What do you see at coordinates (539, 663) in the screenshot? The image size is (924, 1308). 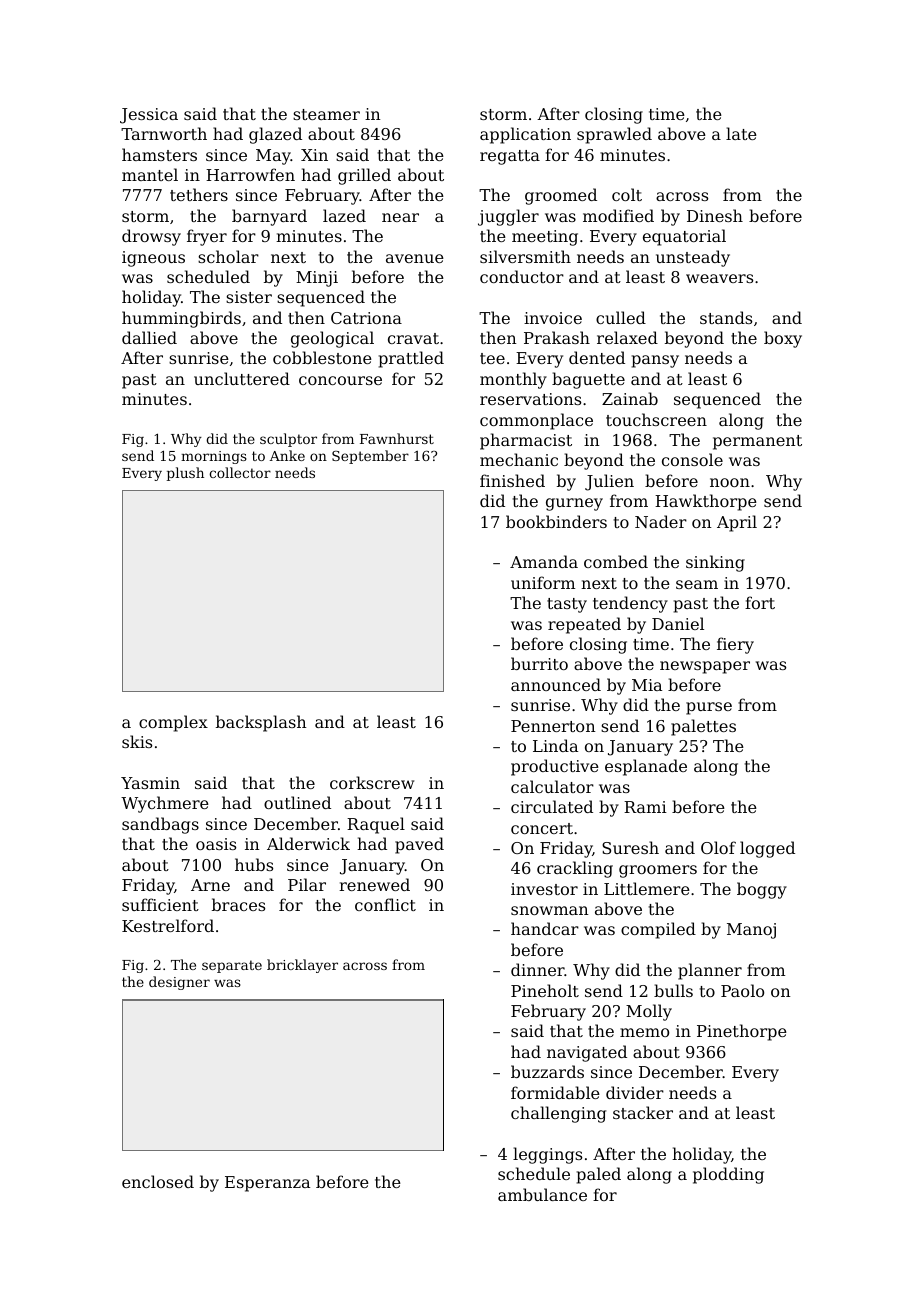 I see `burrito` at bounding box center [539, 663].
